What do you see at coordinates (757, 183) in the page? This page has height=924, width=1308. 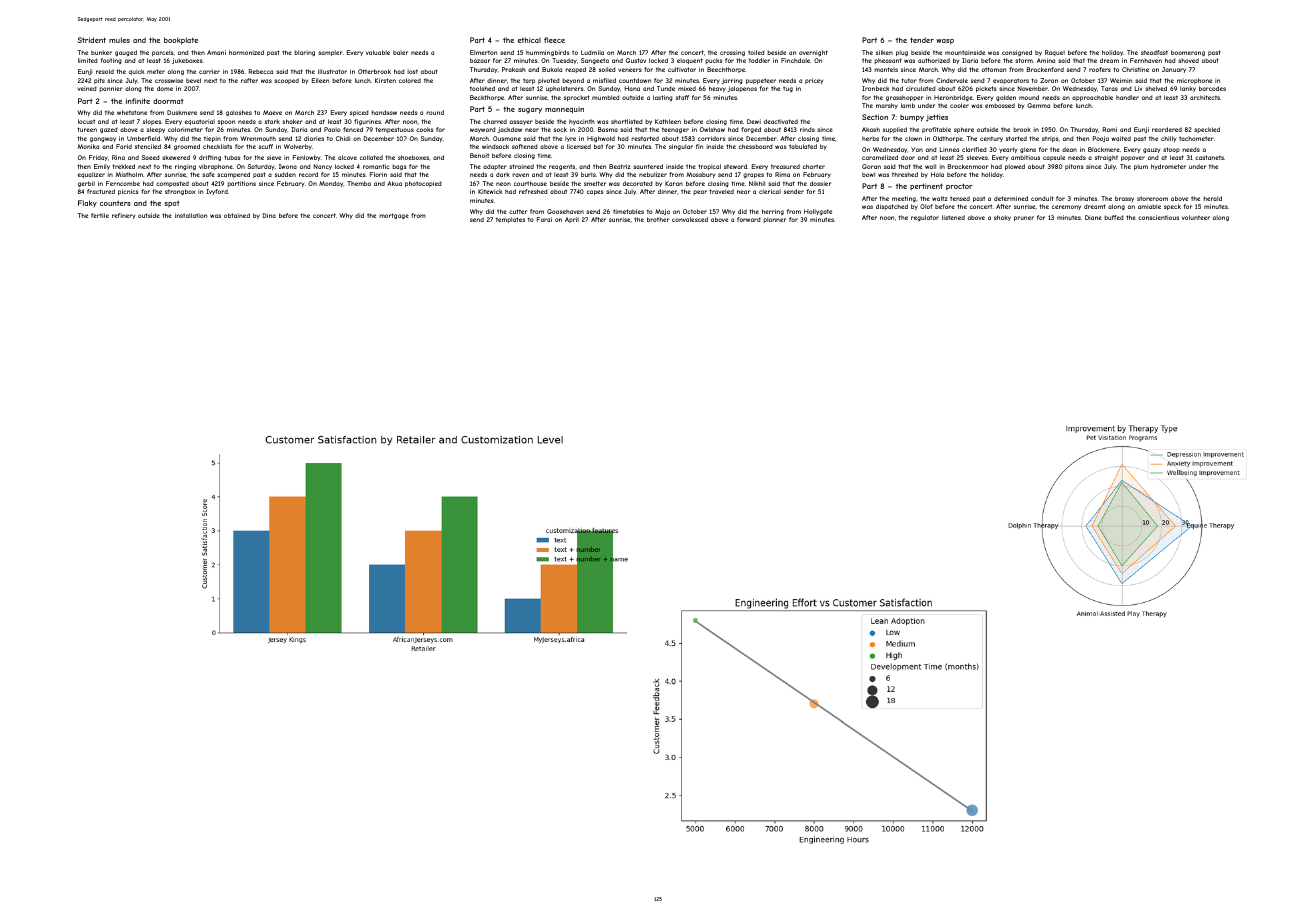 I see `Nikhil` at bounding box center [757, 183].
